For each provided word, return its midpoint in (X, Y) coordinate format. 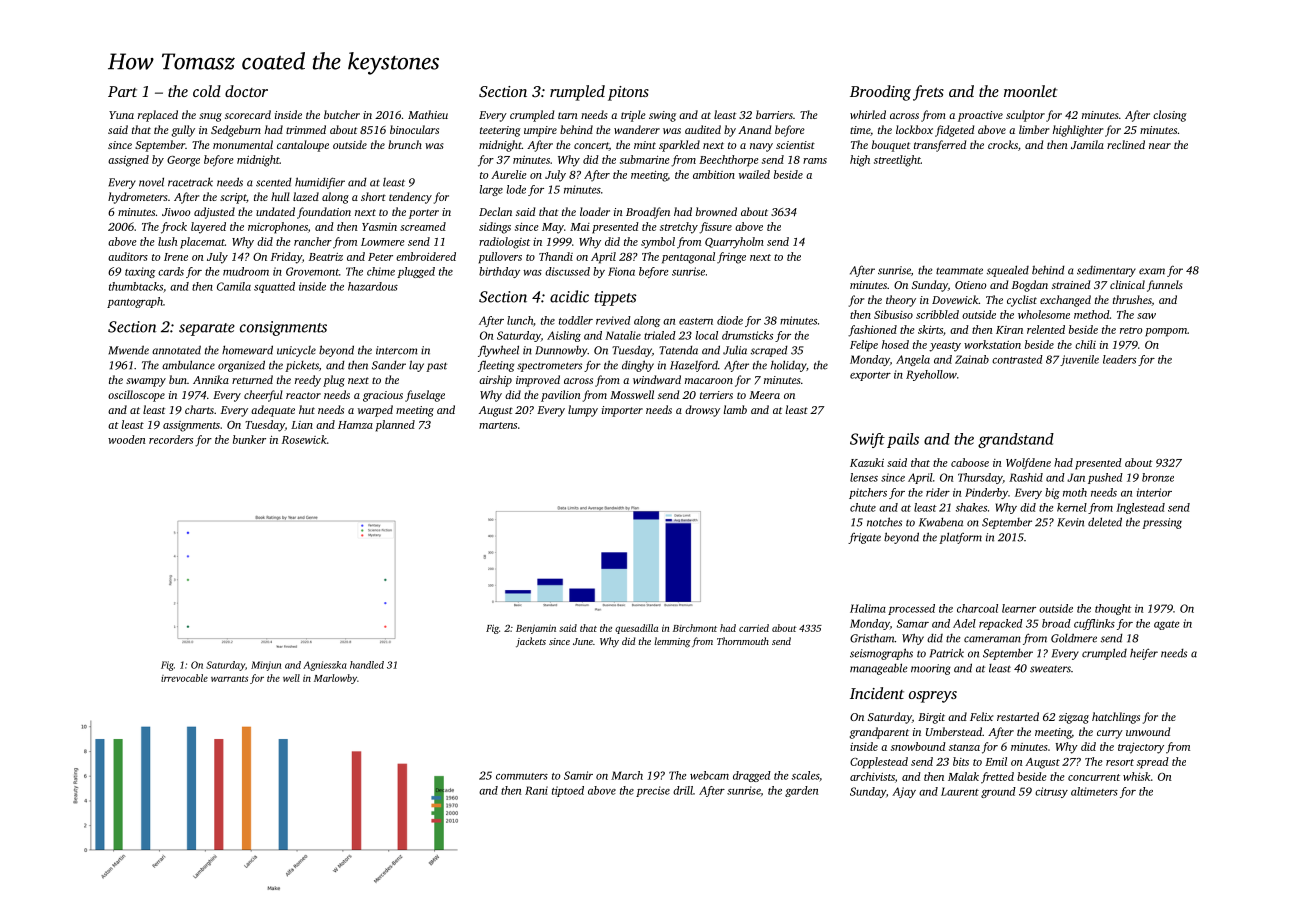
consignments (283, 328)
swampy (146, 382)
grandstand (1016, 440)
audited (703, 129)
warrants (229, 679)
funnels (1164, 286)
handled (367, 665)
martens (498, 425)
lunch (520, 320)
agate (1166, 625)
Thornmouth (743, 641)
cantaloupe (303, 146)
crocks (1003, 144)
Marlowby (335, 679)
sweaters (1050, 669)
